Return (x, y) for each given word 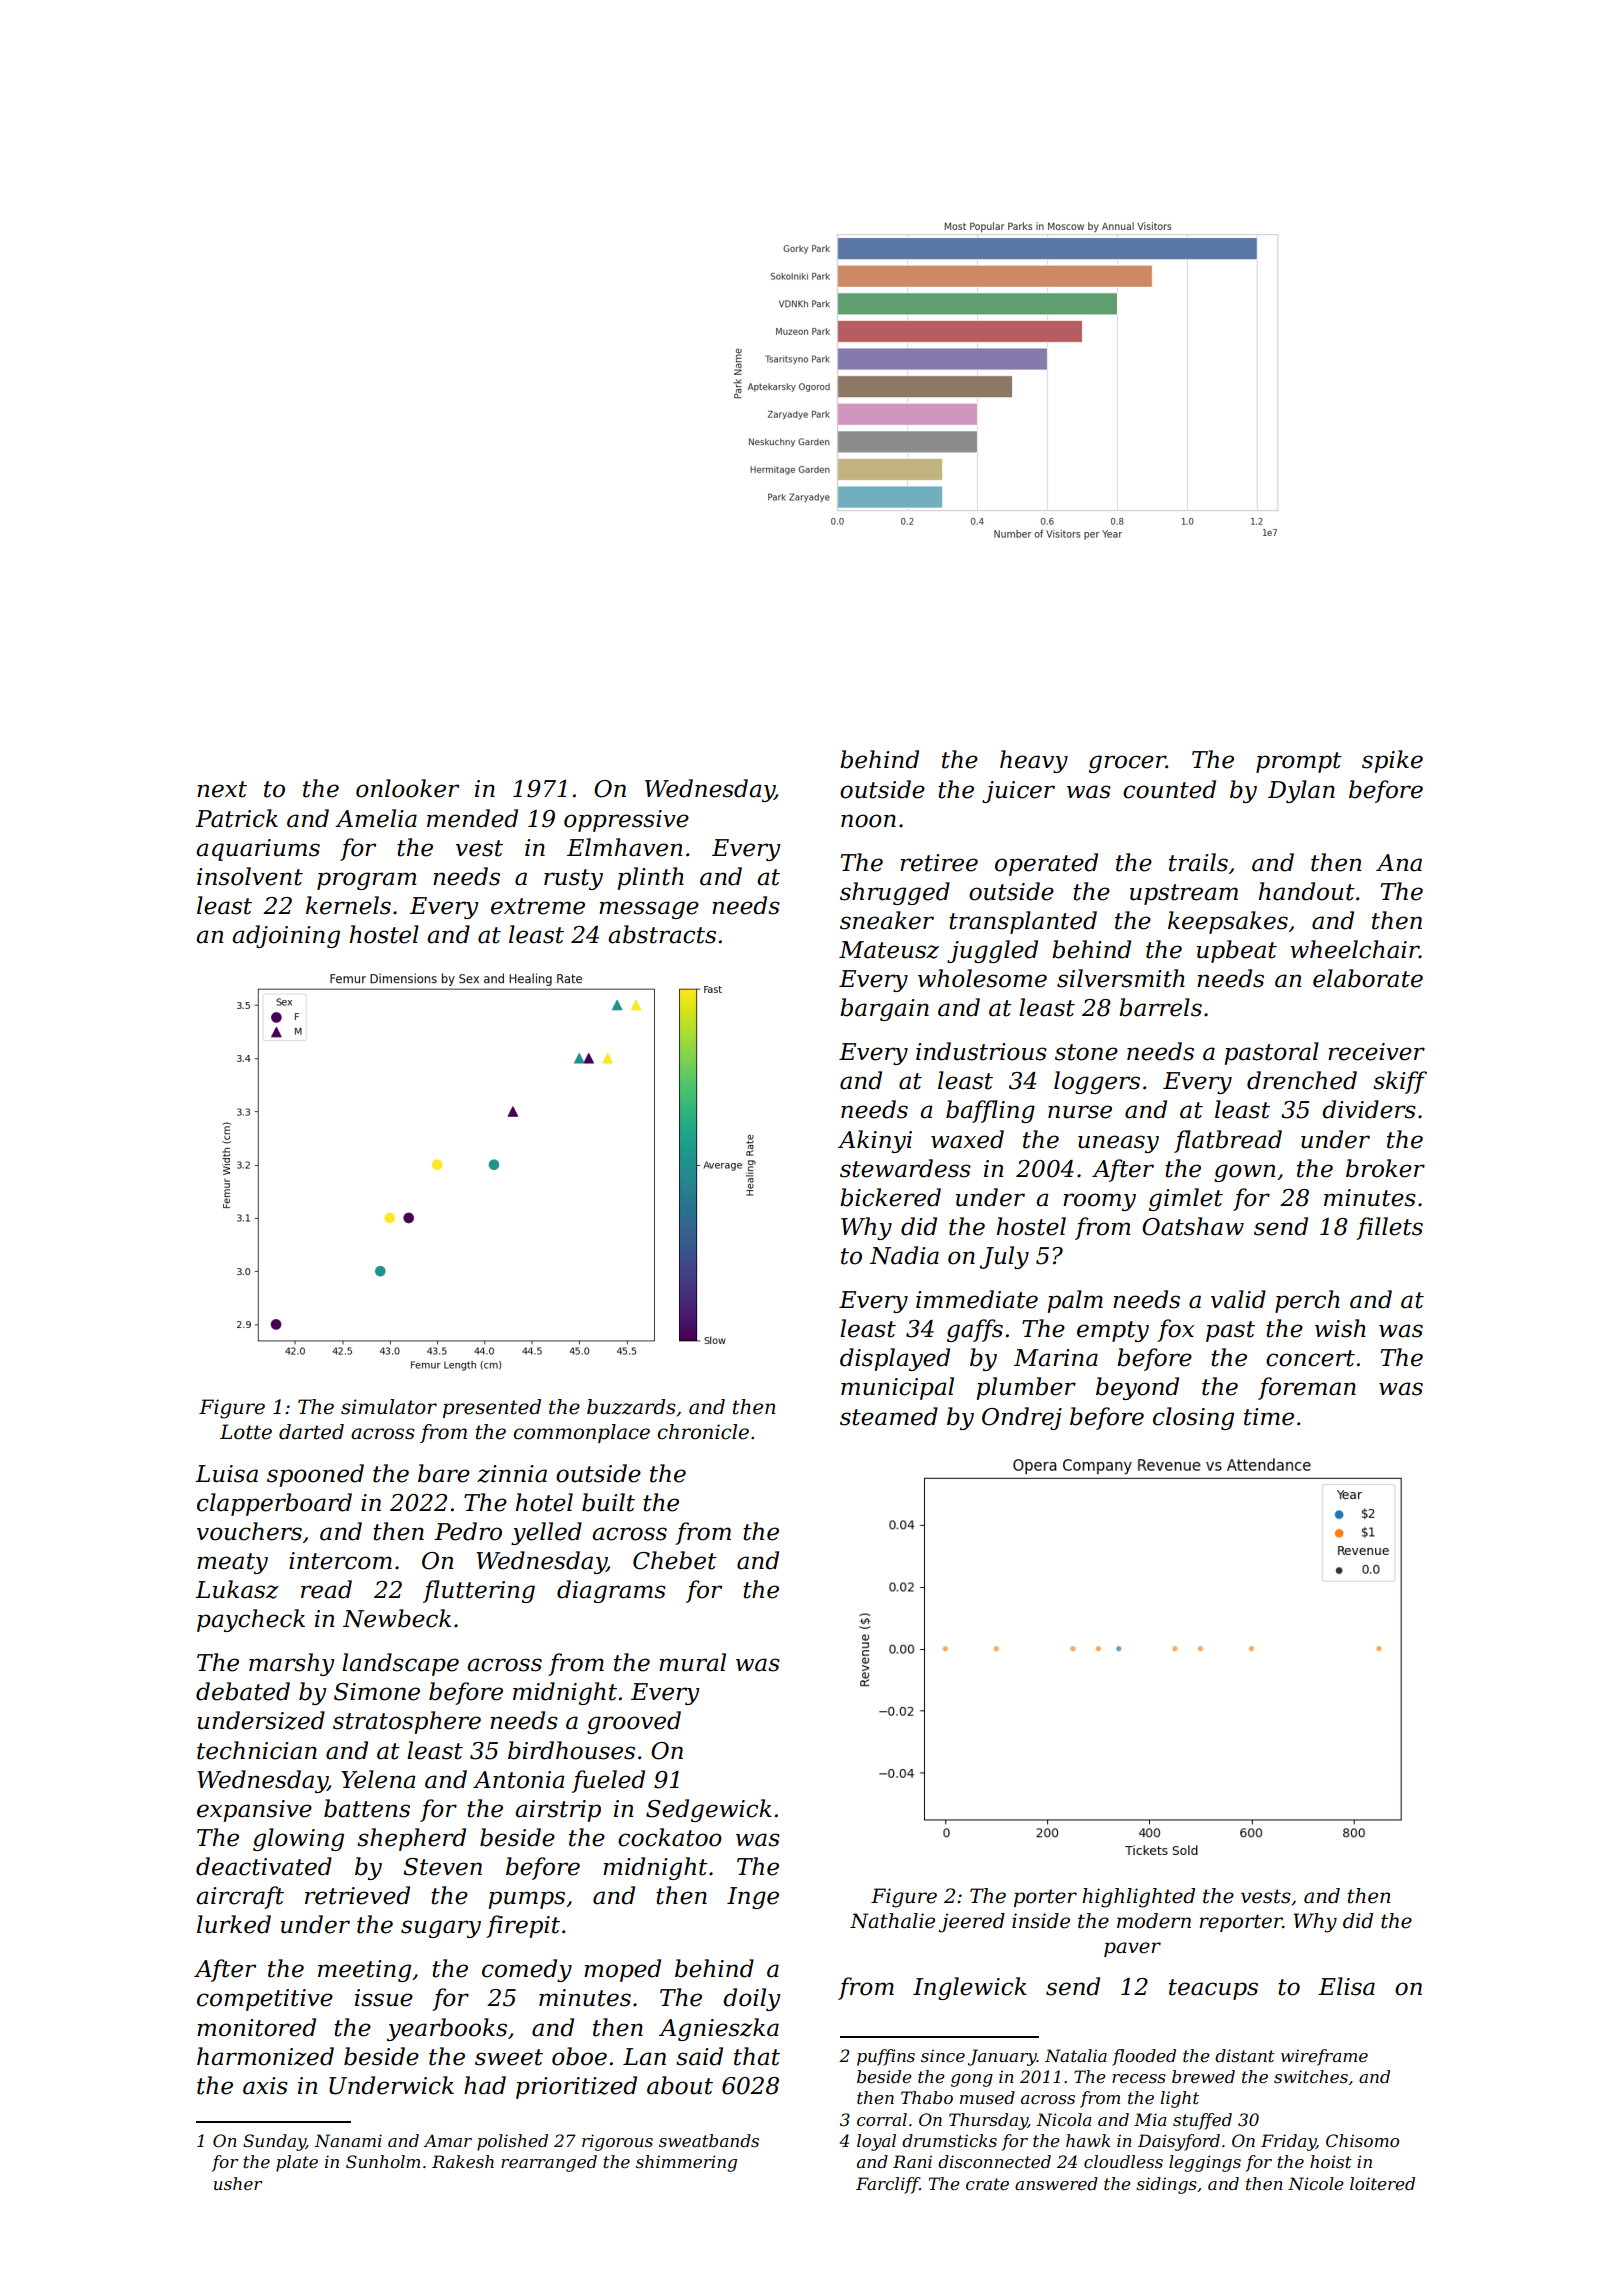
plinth (650, 878)
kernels (348, 905)
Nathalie (892, 1921)
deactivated (264, 1866)
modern (1154, 1921)
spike (1392, 761)
